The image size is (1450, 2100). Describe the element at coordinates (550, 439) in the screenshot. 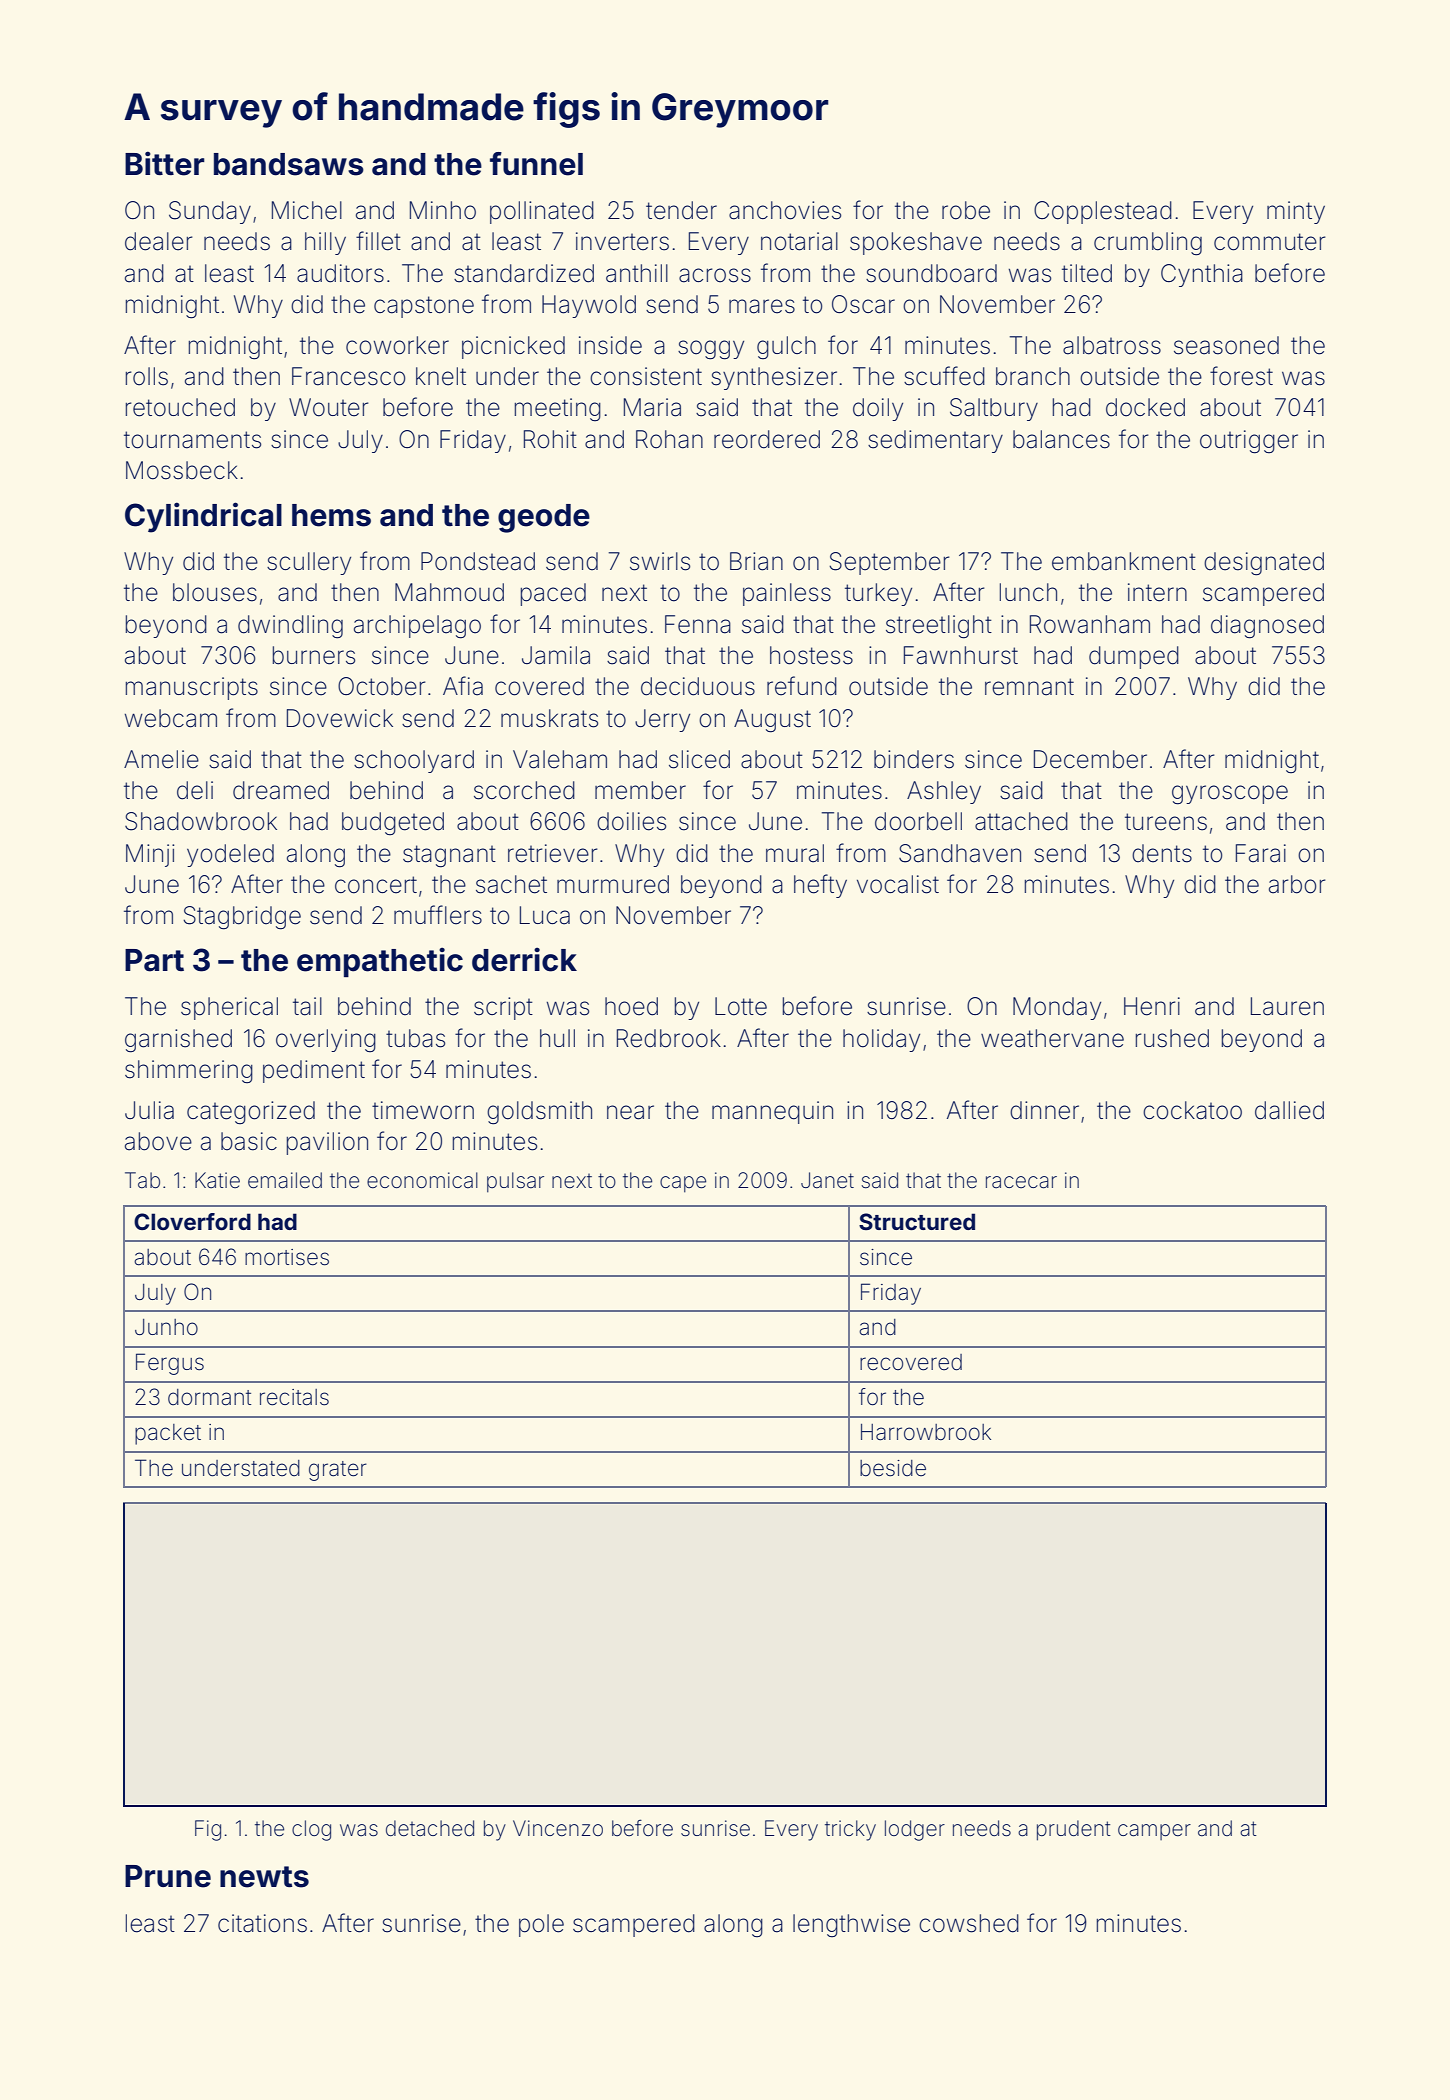

I see `Rohit` at that location.
